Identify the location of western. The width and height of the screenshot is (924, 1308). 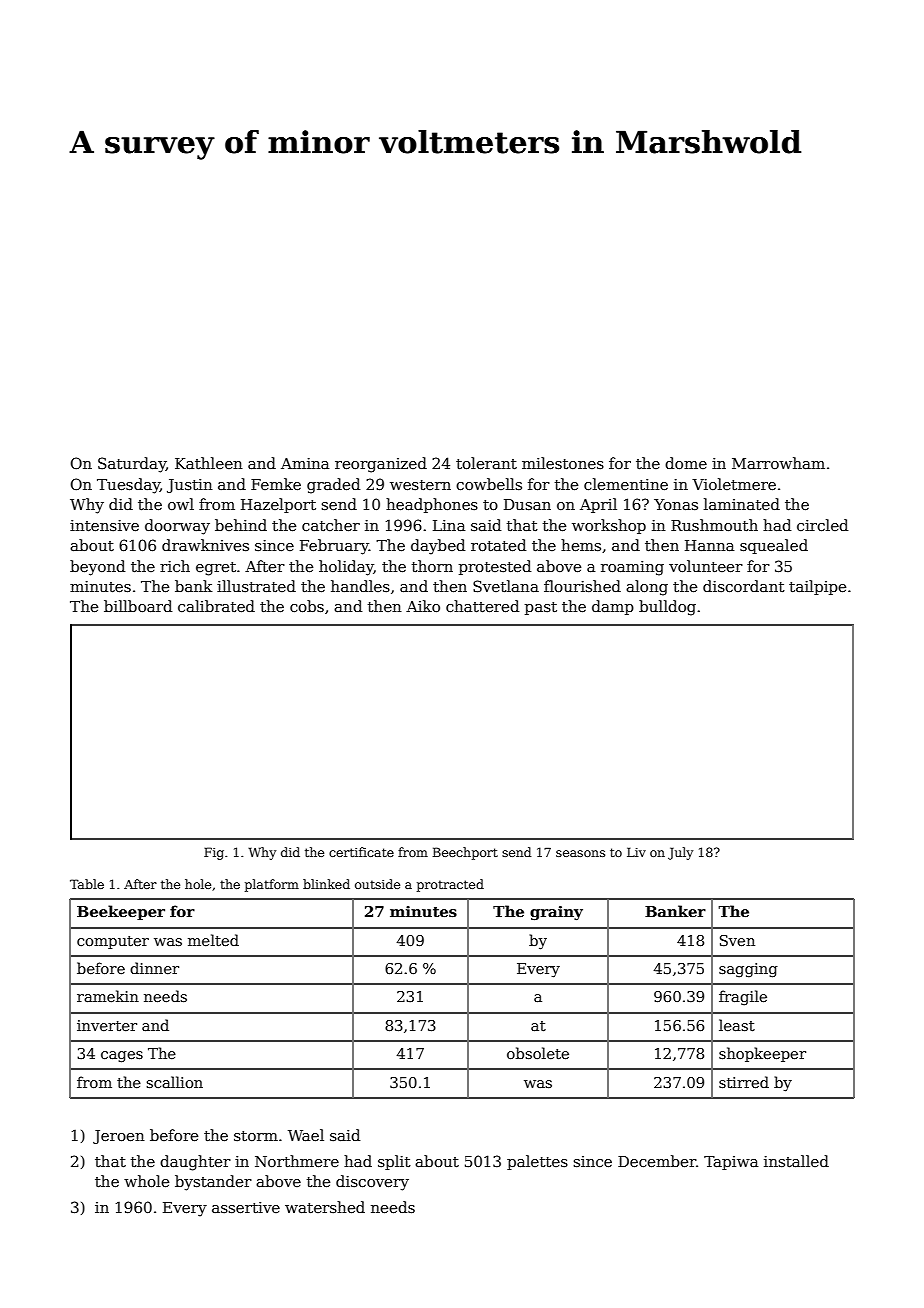
(420, 485).
